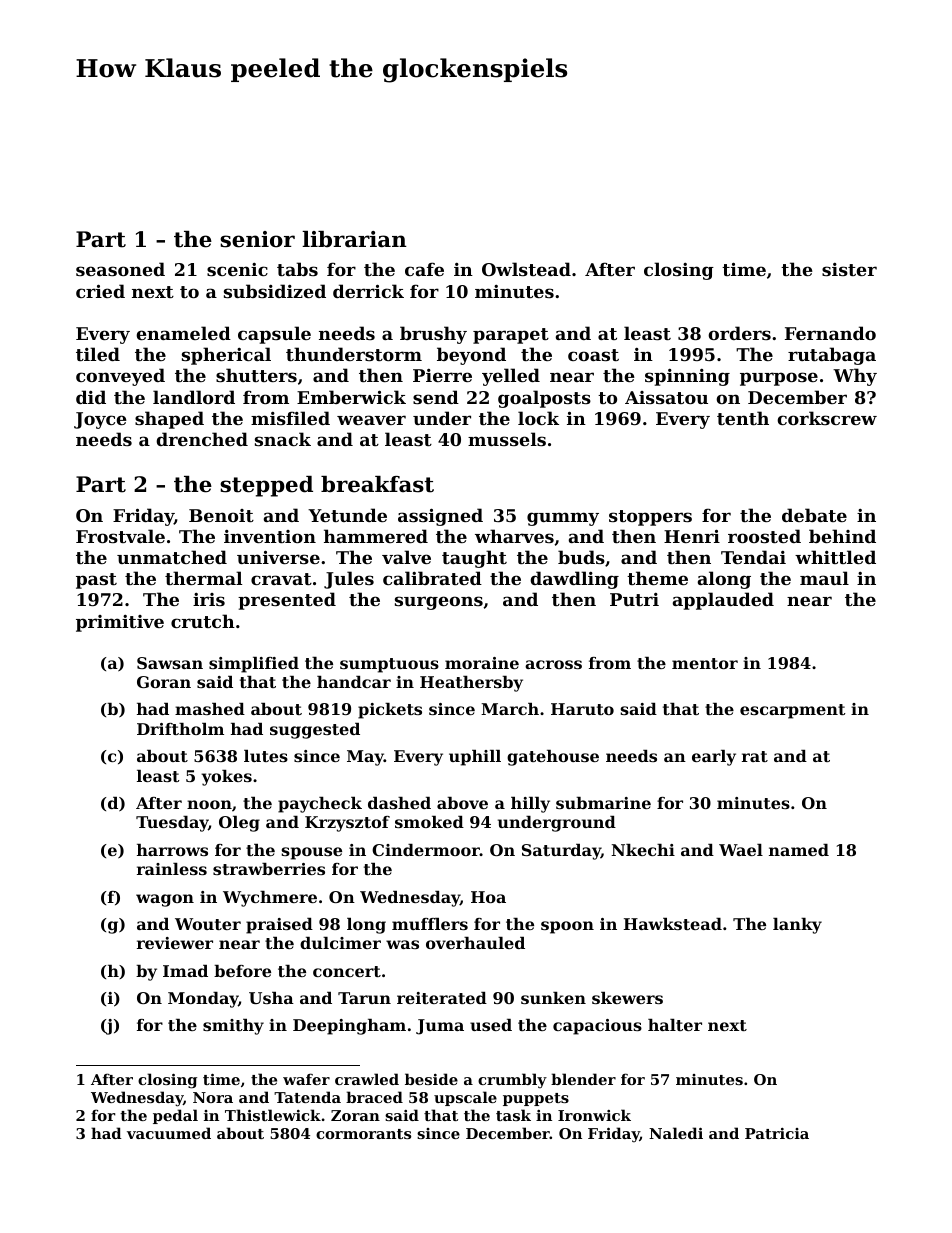  Describe the element at coordinates (513, 1115) in the screenshot. I see `task` at that location.
